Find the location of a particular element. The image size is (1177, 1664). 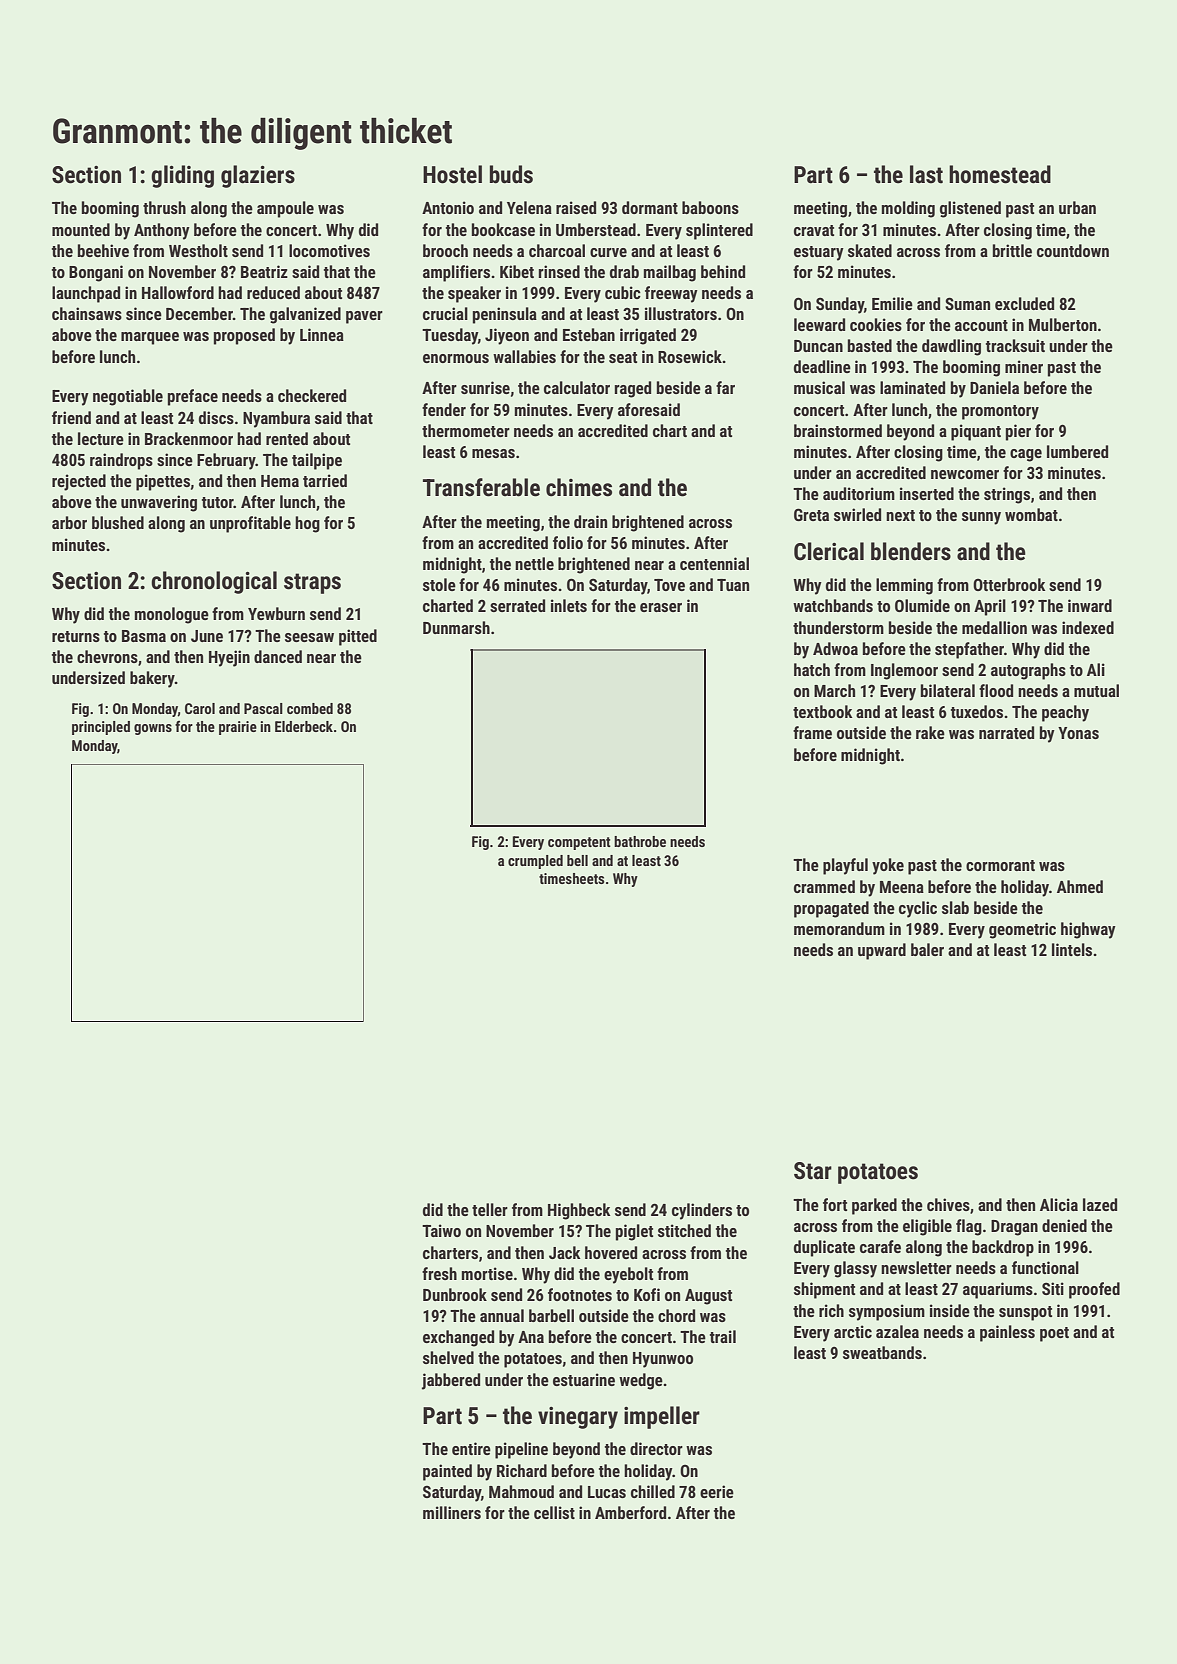

Adwoa is located at coordinates (835, 648).
